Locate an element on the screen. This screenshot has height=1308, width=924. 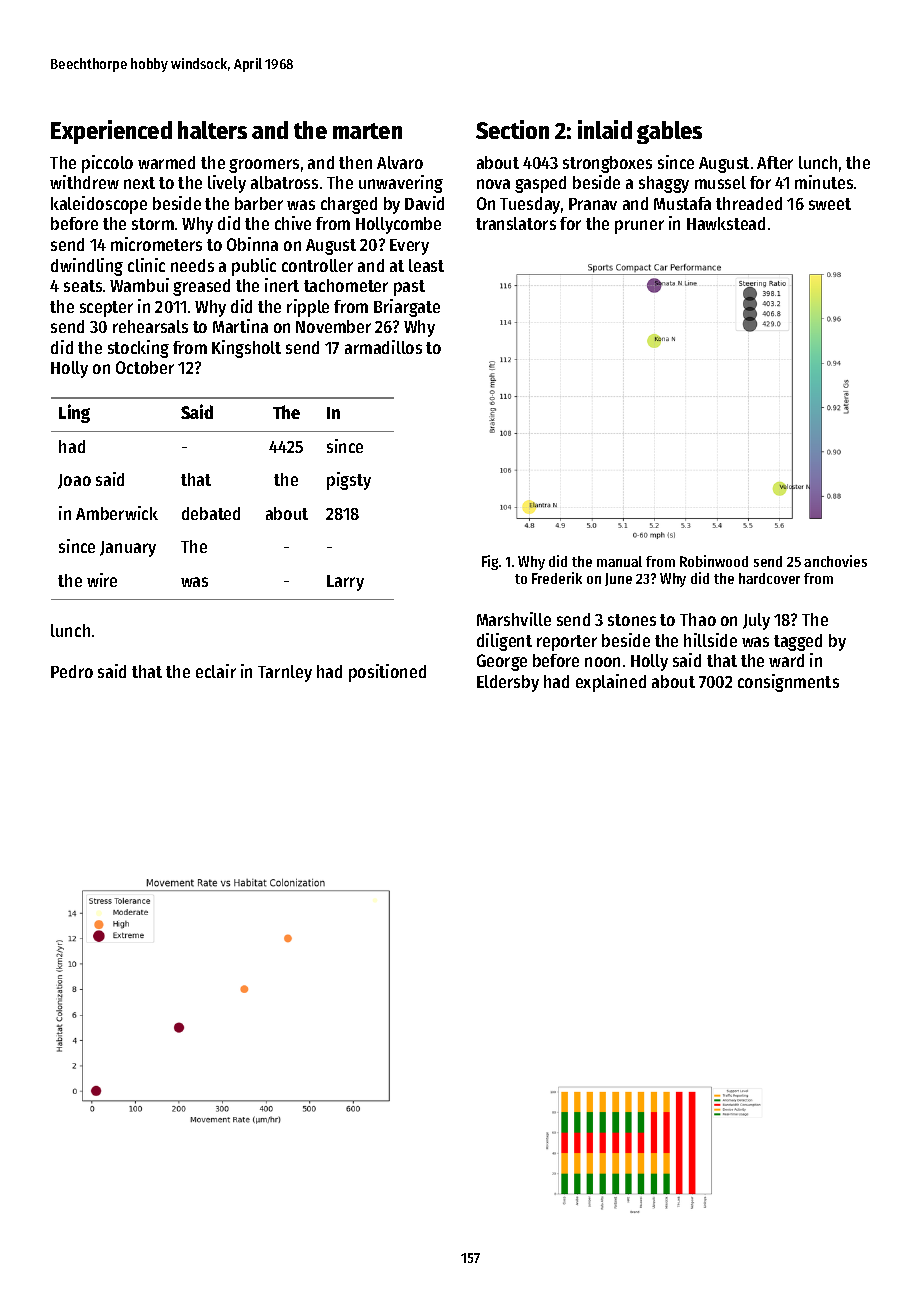
Briargate is located at coordinates (407, 308).
